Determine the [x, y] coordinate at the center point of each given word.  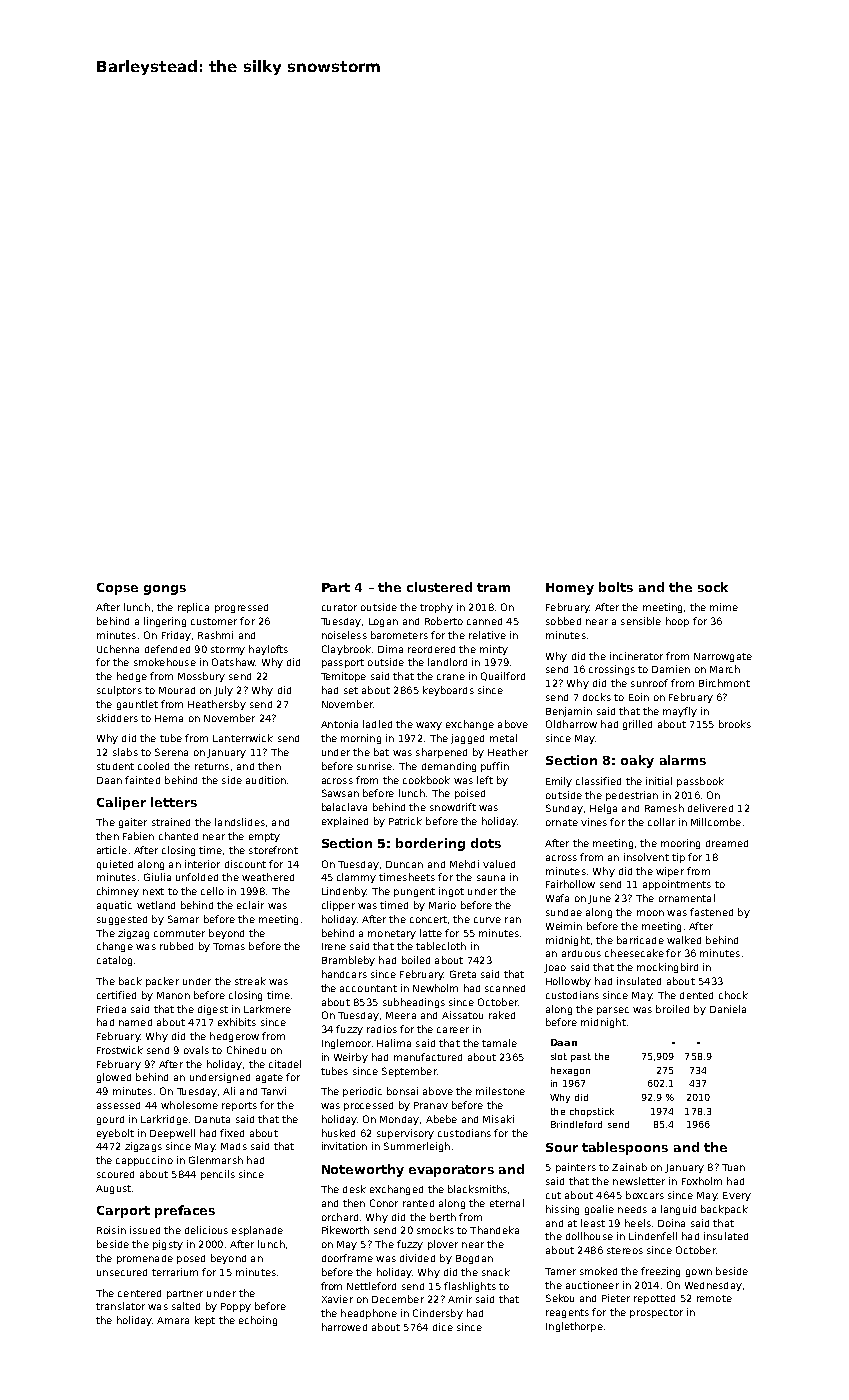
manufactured [428, 1057]
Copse [117, 589]
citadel [285, 1064]
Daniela [728, 1009]
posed [191, 1259]
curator [339, 607]
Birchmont [724, 683]
